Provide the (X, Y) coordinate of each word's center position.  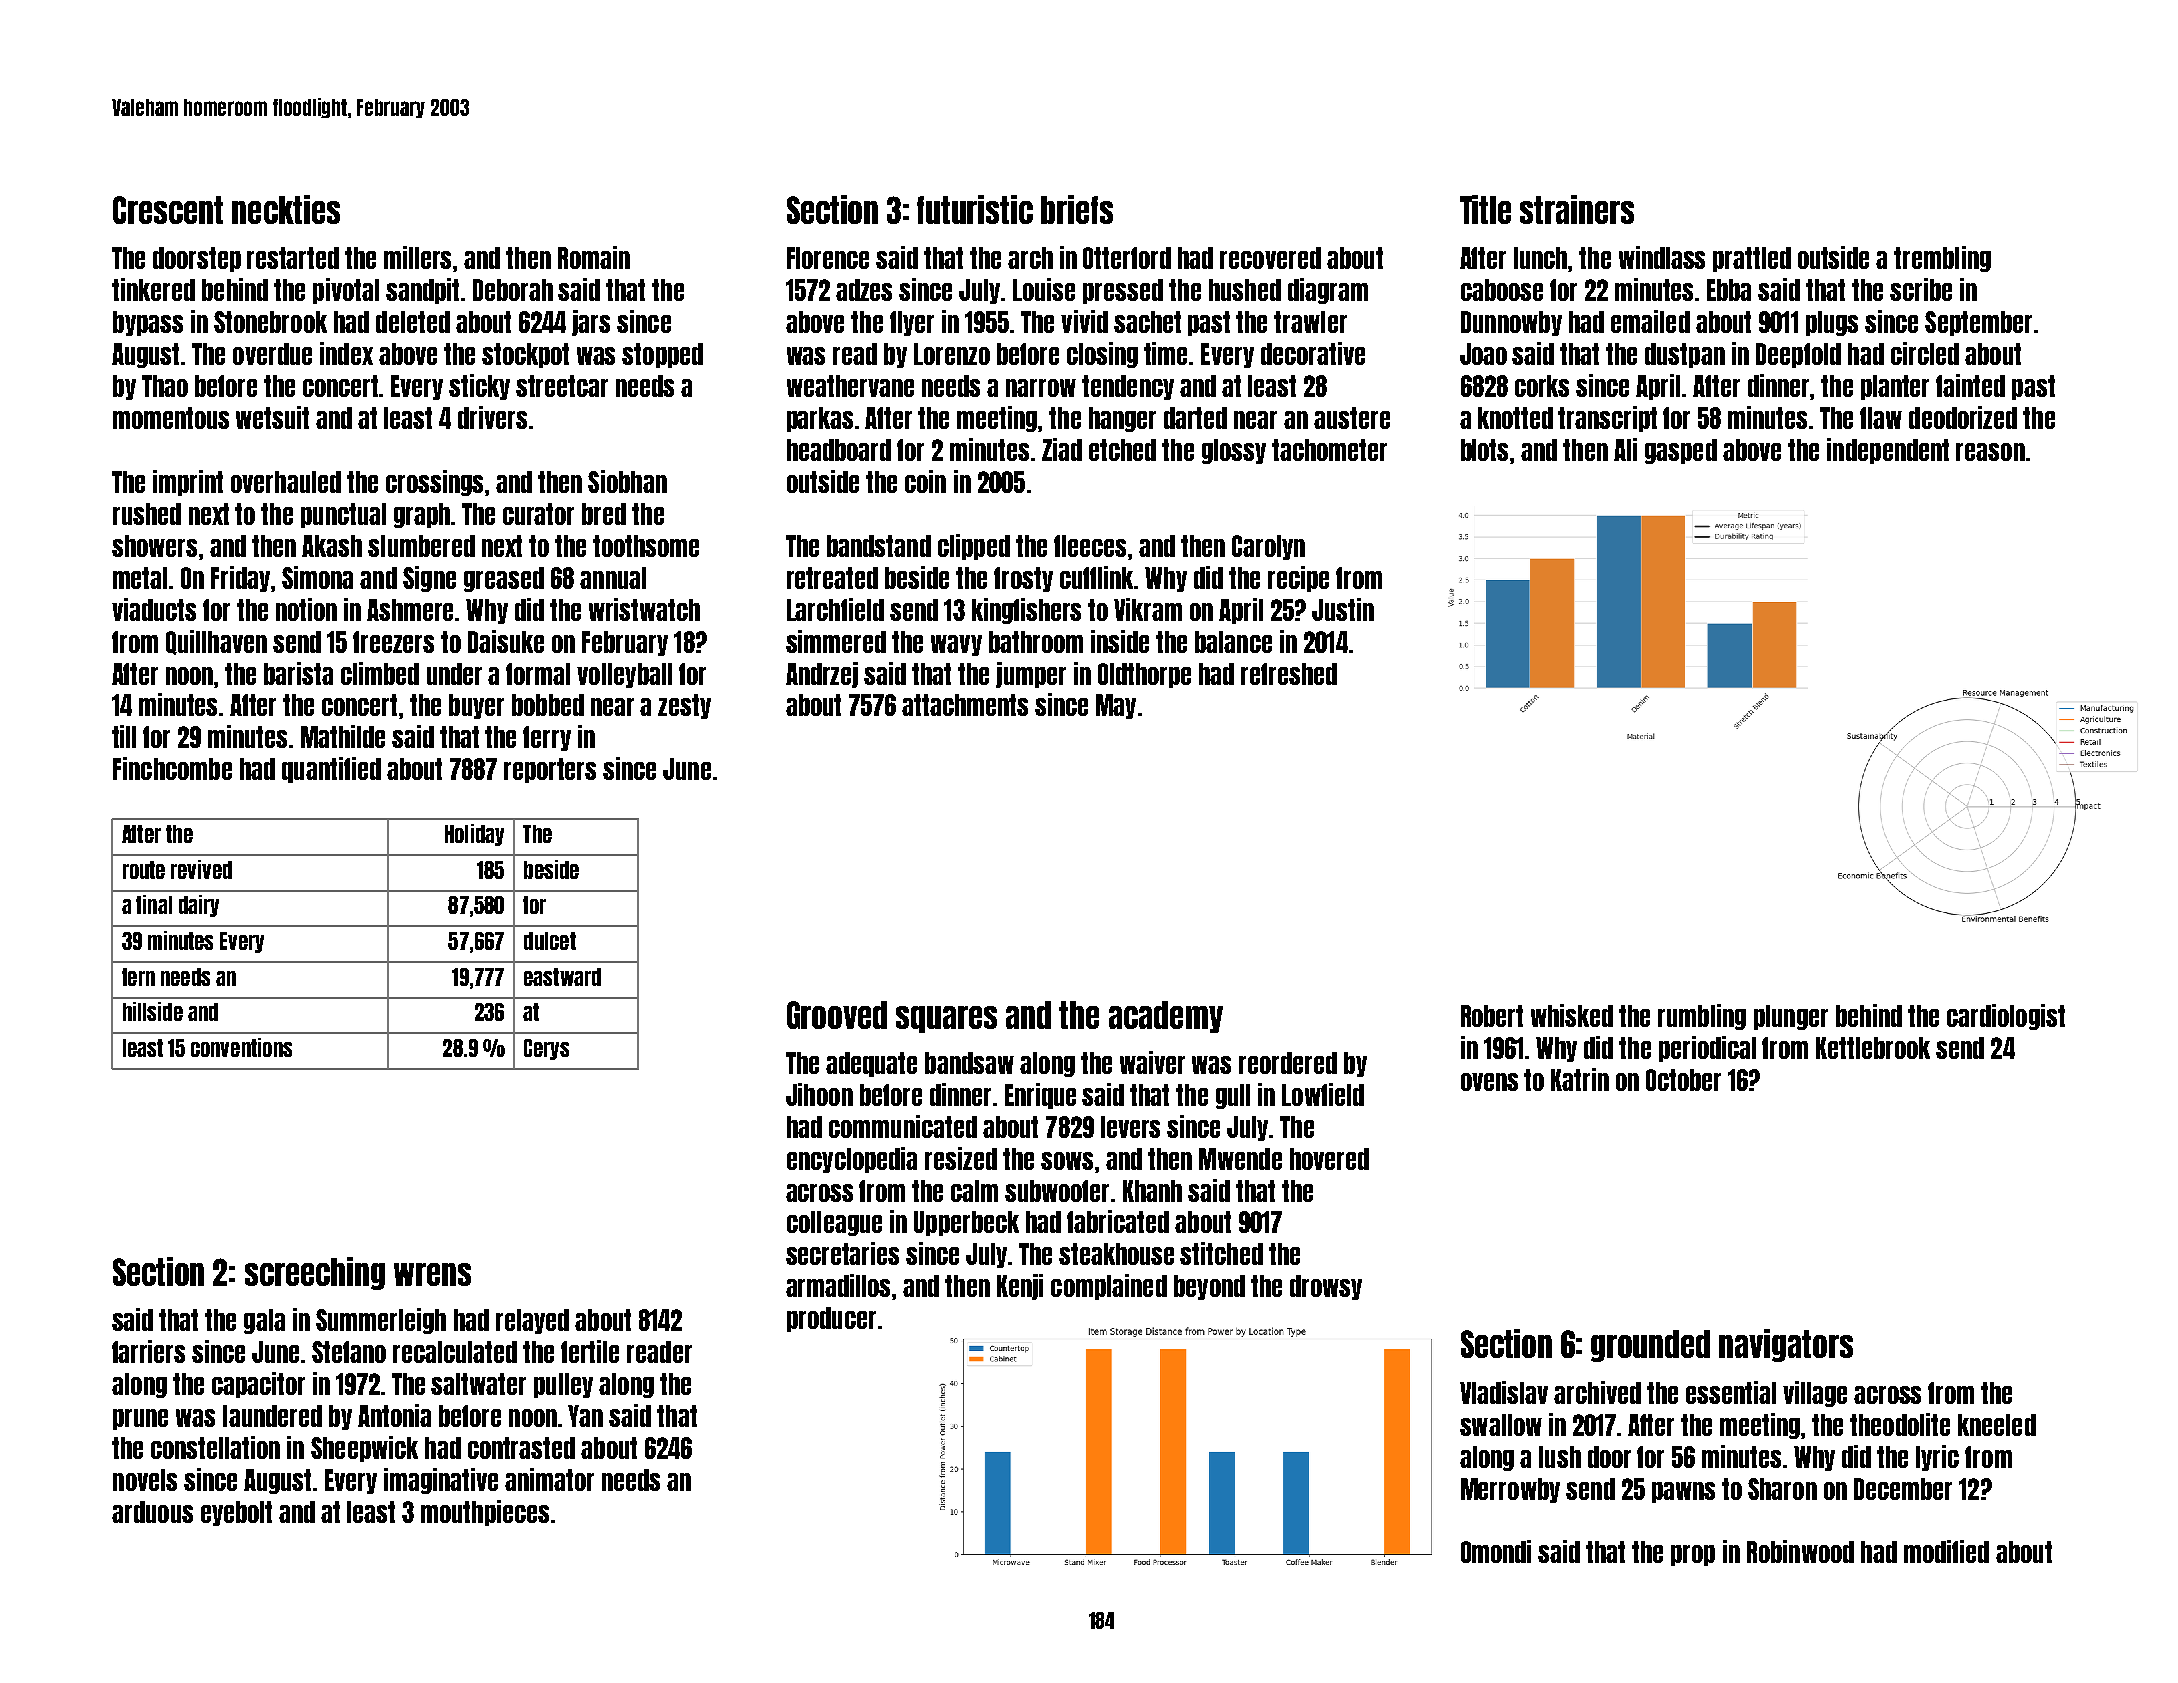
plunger (1791, 1017)
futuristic (975, 209)
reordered (1288, 1063)
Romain (594, 257)
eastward (562, 977)
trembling (1942, 259)
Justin (1343, 609)
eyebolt (236, 1513)
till (124, 736)
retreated (832, 578)
